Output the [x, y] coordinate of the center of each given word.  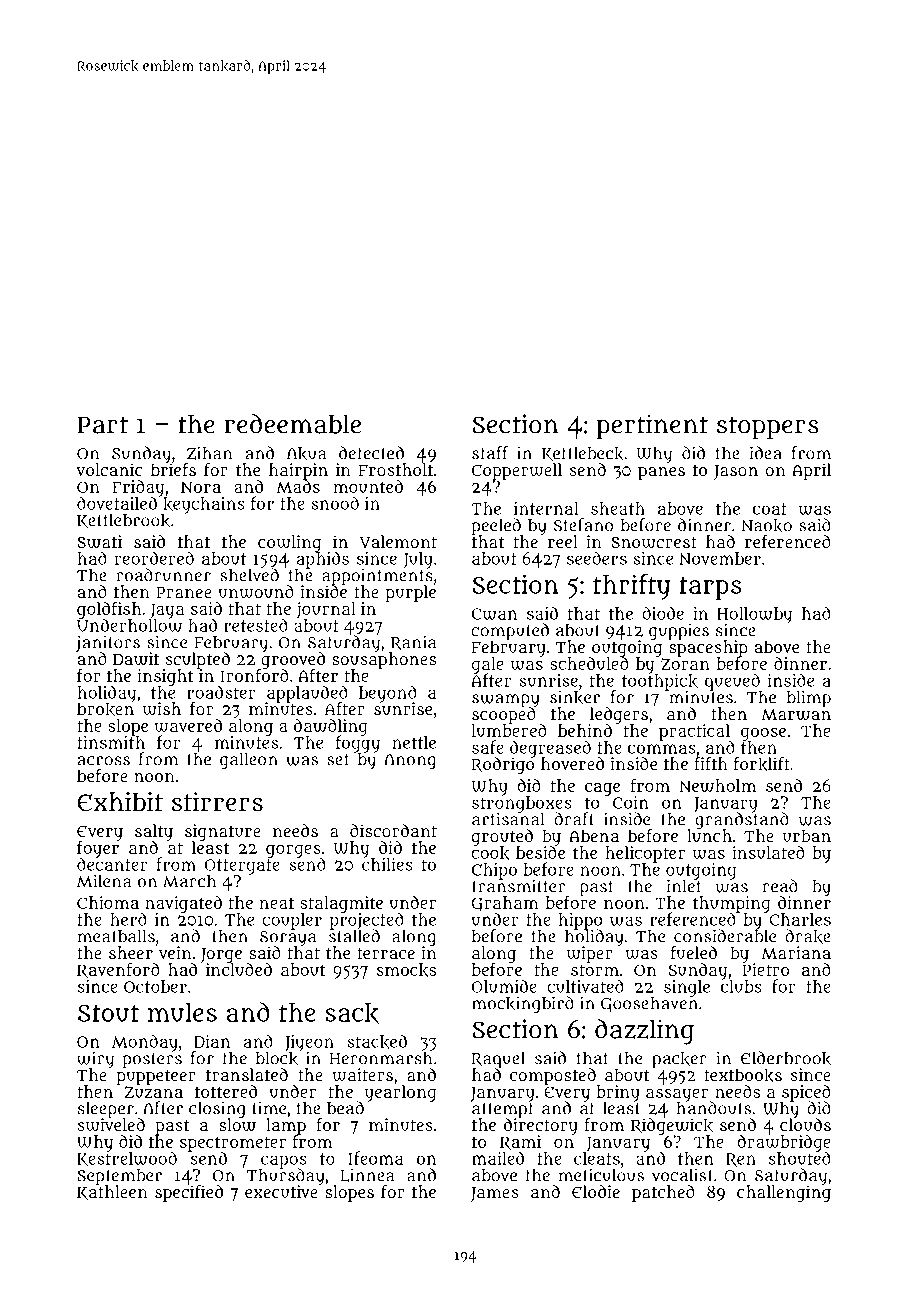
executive [282, 1191]
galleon [249, 761]
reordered [154, 558]
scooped [504, 715]
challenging [784, 1193]
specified [189, 1193]
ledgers [619, 715]
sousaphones [384, 660]
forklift [762, 764]
